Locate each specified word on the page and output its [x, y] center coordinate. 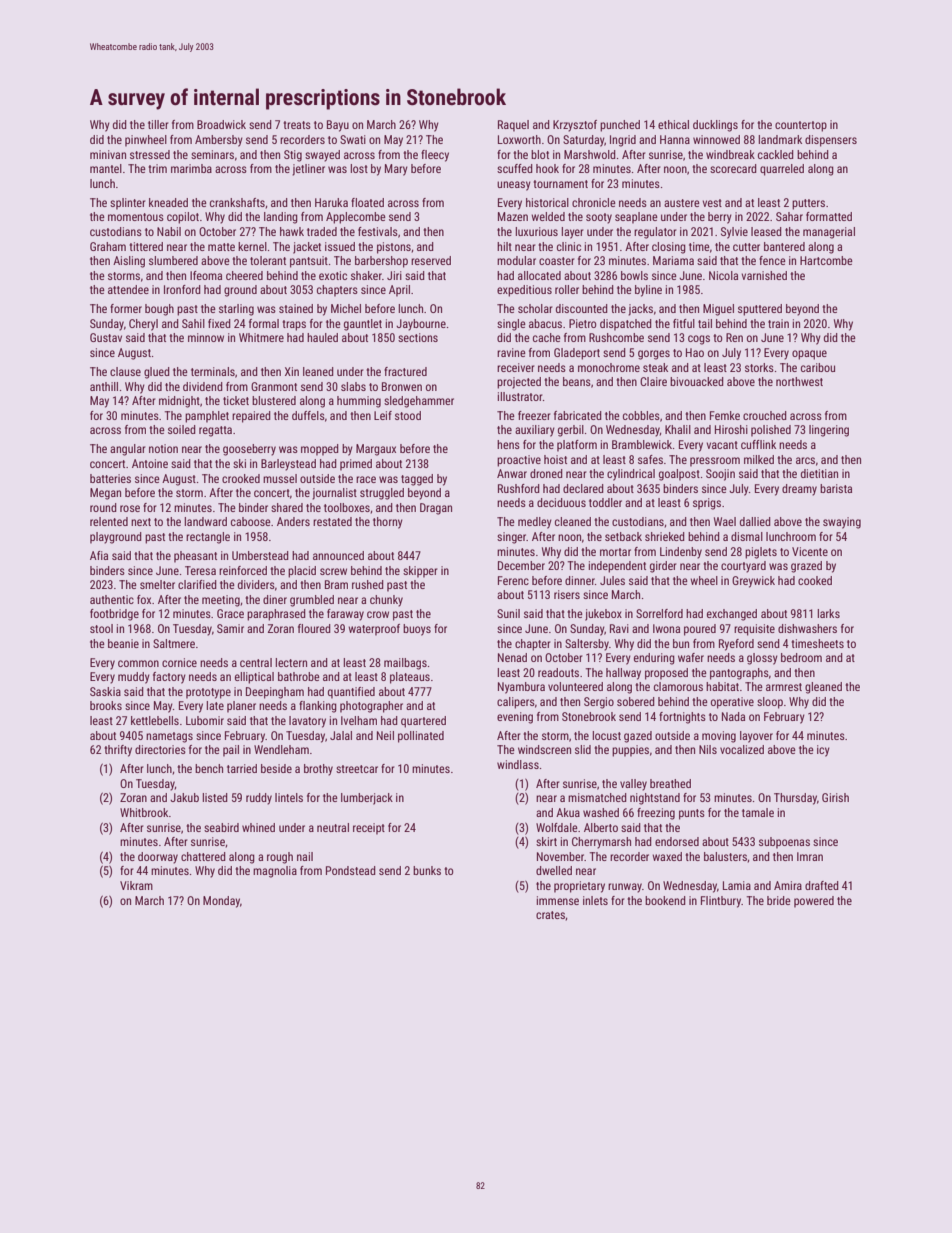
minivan [108, 154]
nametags [169, 737]
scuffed [515, 168]
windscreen [544, 749]
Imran [810, 856]
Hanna [675, 139]
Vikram [136, 885]
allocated [539, 275]
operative [732, 703]
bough [159, 310]
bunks [427, 870]
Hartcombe [826, 260]
